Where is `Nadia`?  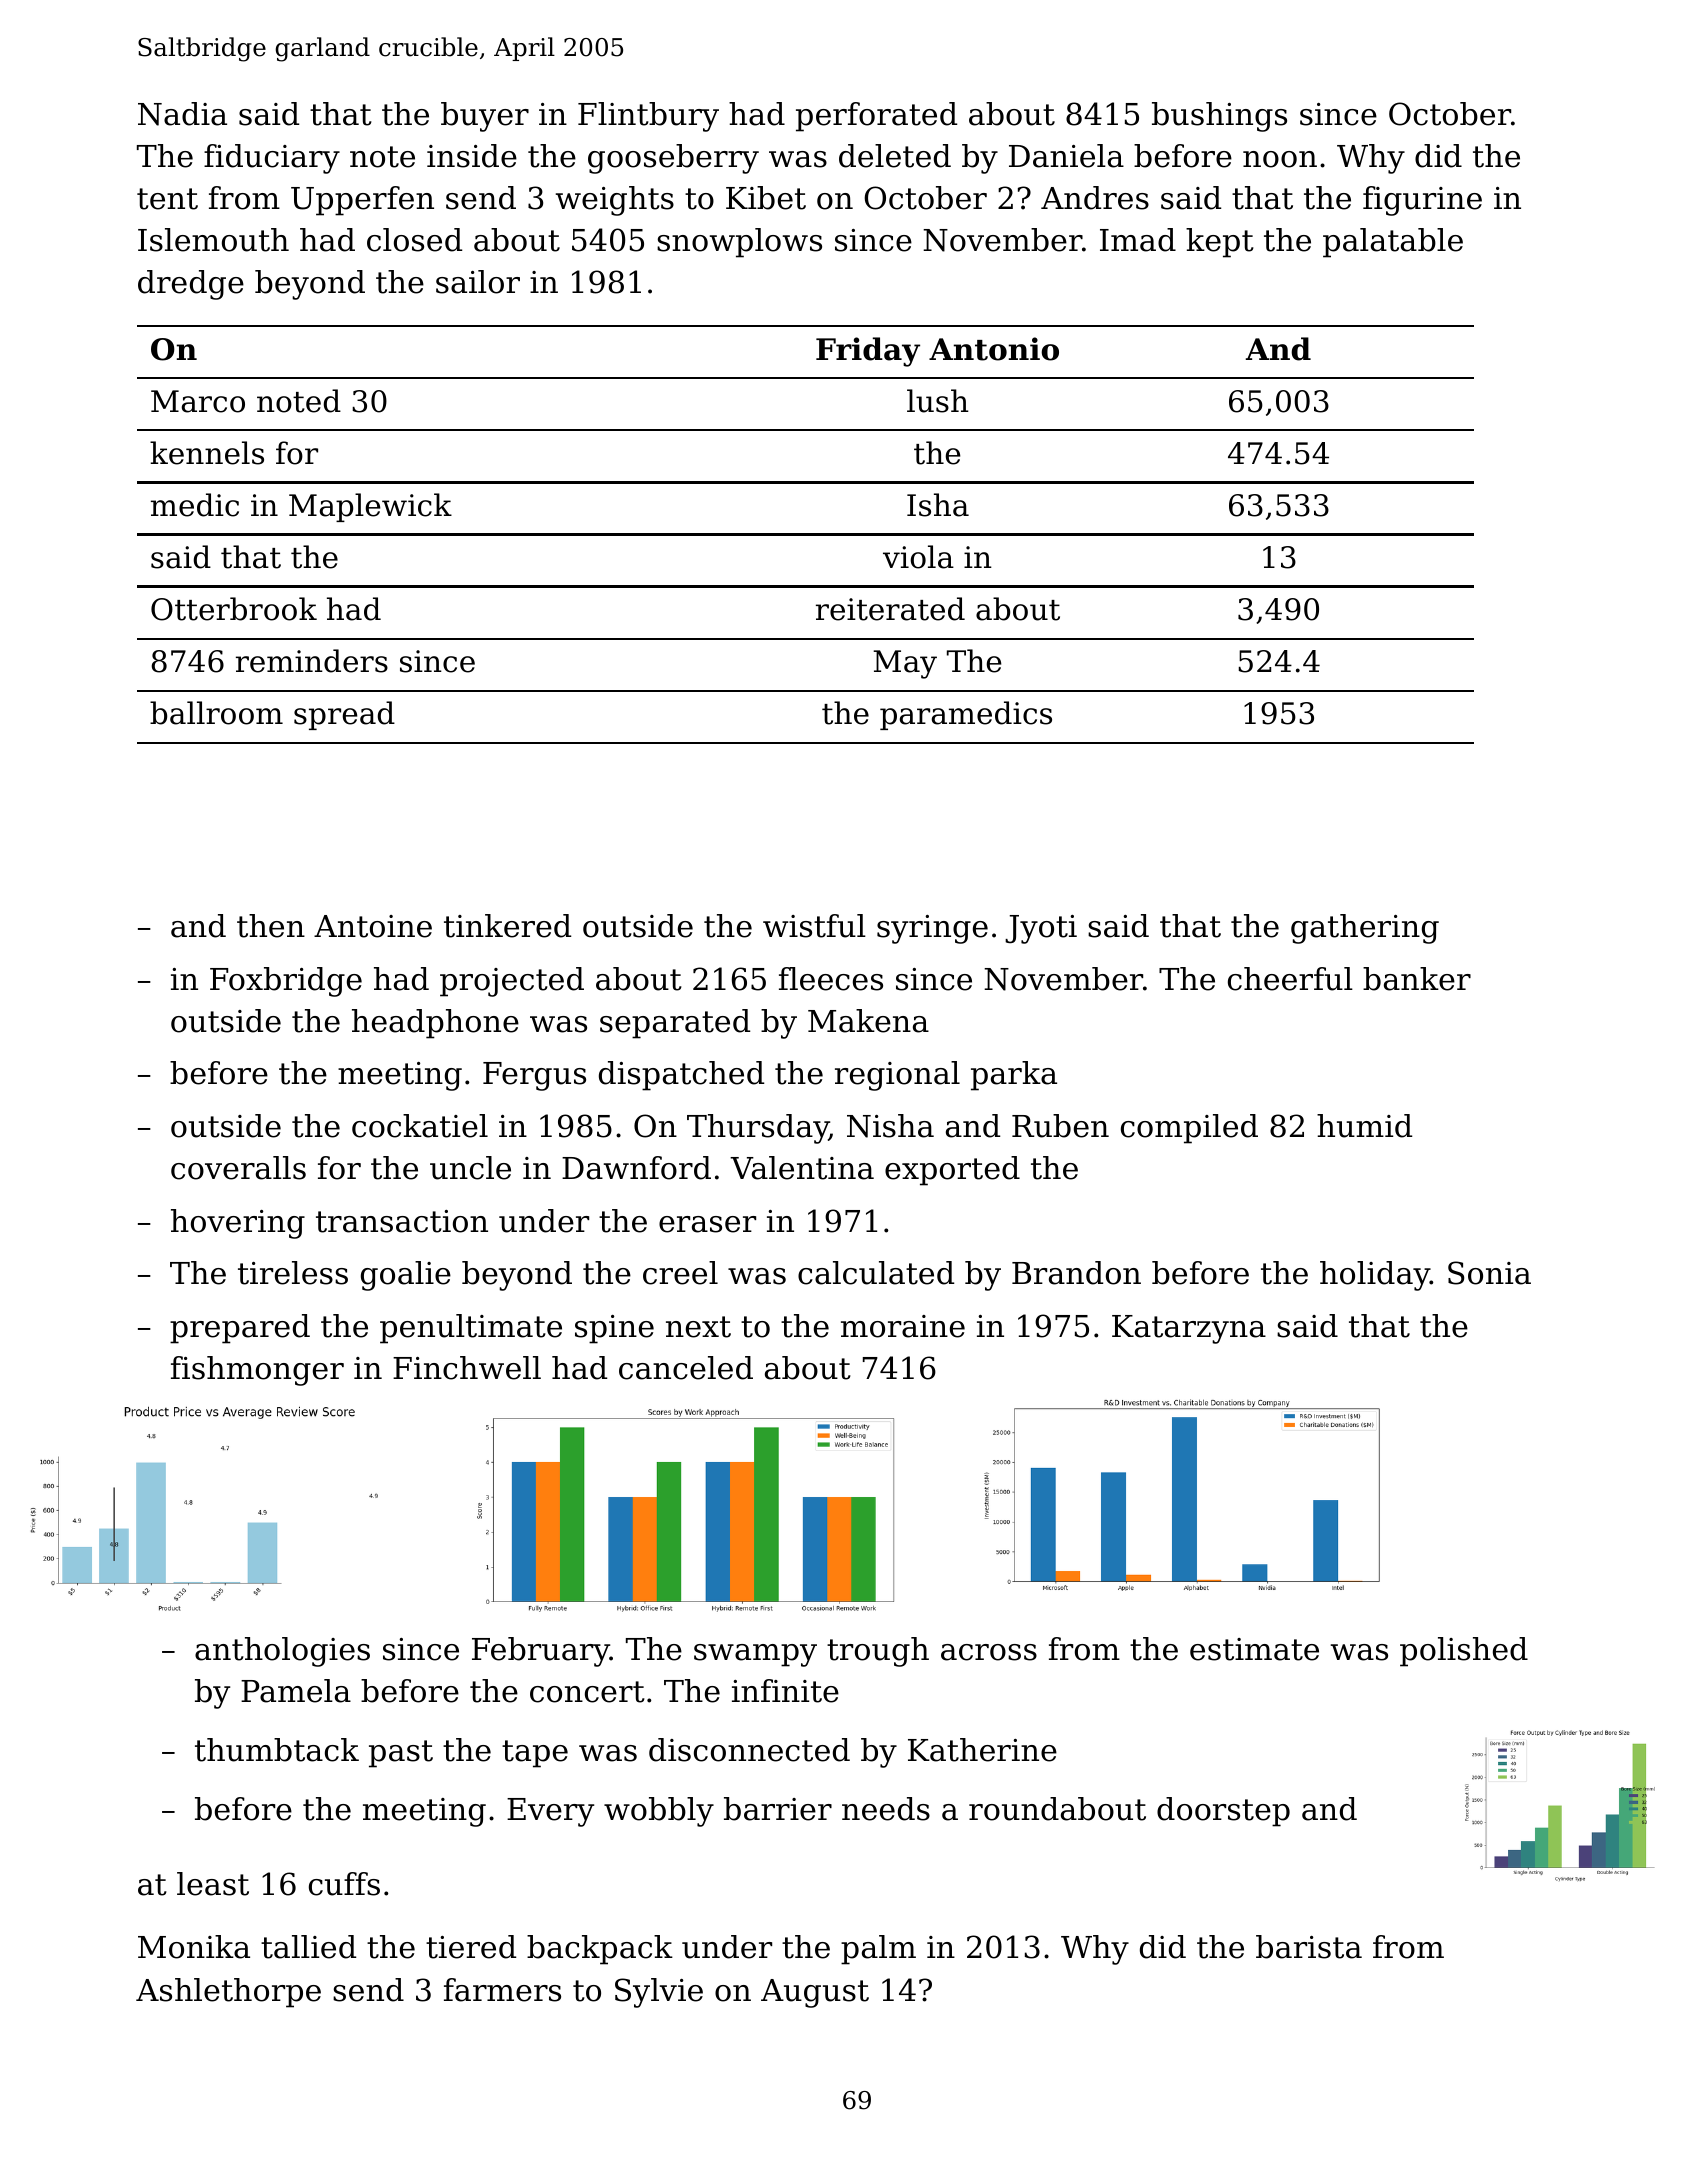 Nadia is located at coordinates (182, 114).
